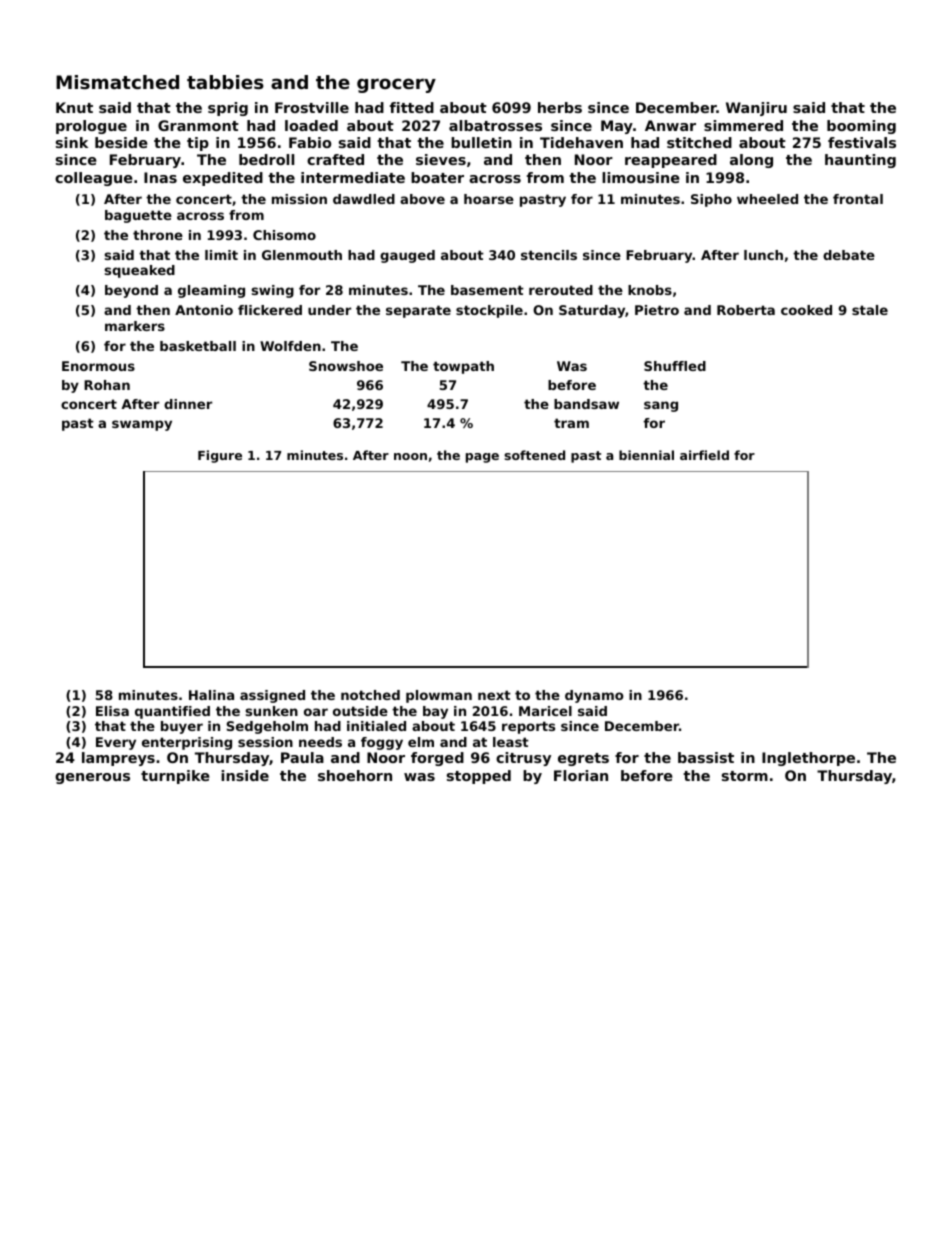 The image size is (952, 1233). What do you see at coordinates (463, 367) in the page?
I see `towpath` at bounding box center [463, 367].
